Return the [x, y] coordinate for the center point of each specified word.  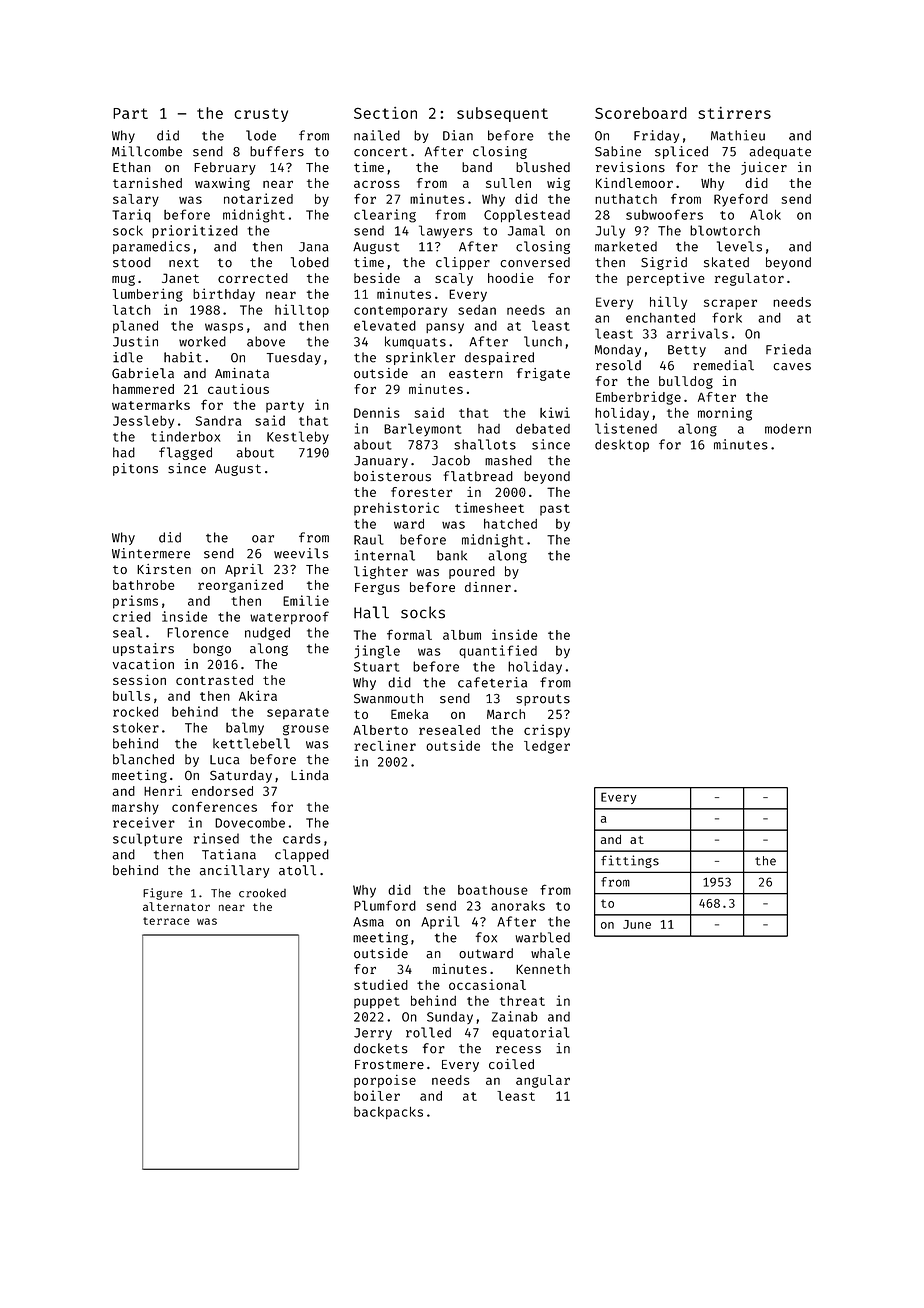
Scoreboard [641, 113]
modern [788, 429]
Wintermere [151, 553]
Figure [163, 894]
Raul [368, 539]
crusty [261, 115]
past [555, 510]
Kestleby [298, 437]
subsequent [502, 114]
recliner [385, 745]
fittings [630, 861]
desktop [622, 445]
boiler [377, 1095]
